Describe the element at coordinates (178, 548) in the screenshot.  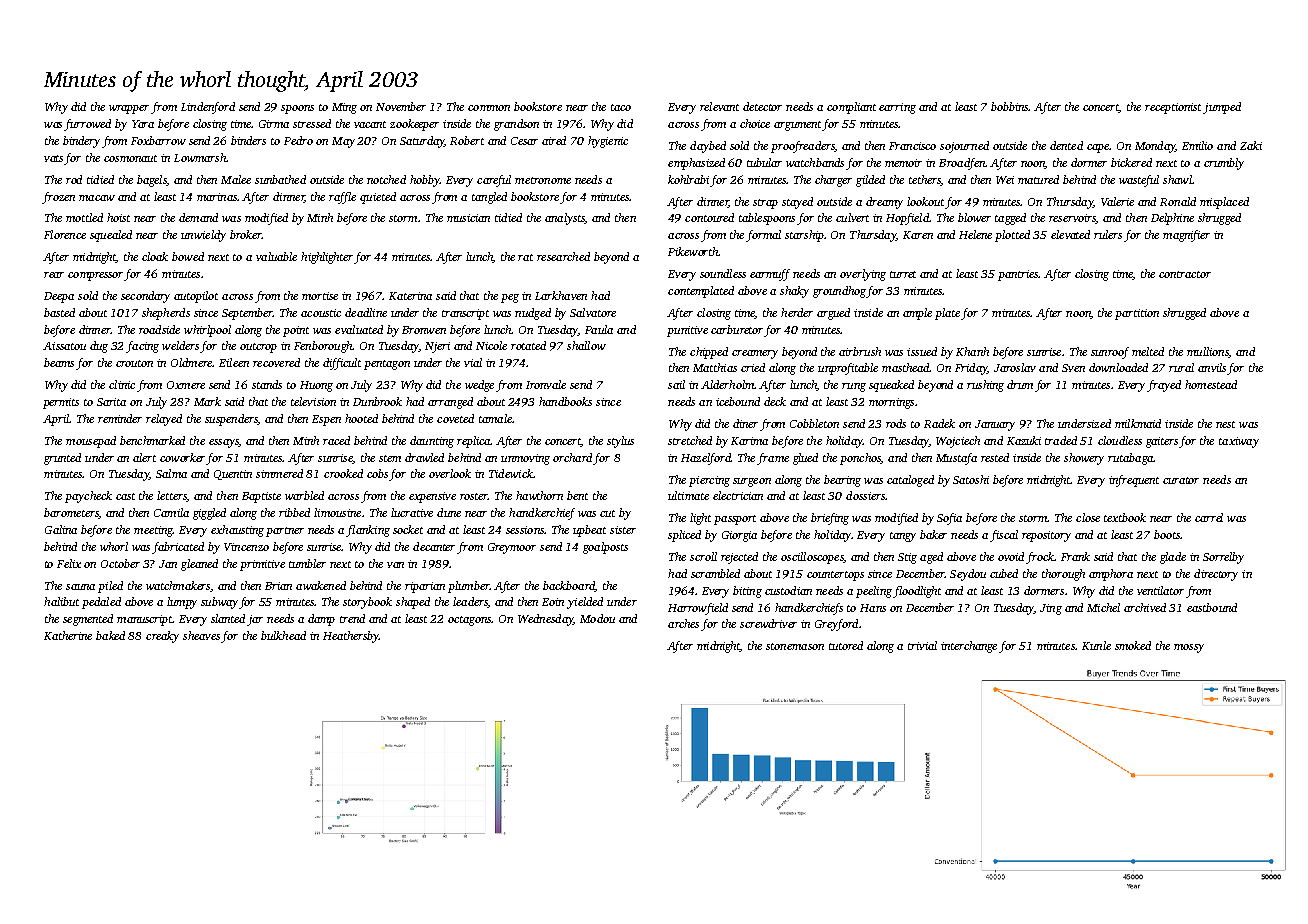
I see `fabricated` at that location.
